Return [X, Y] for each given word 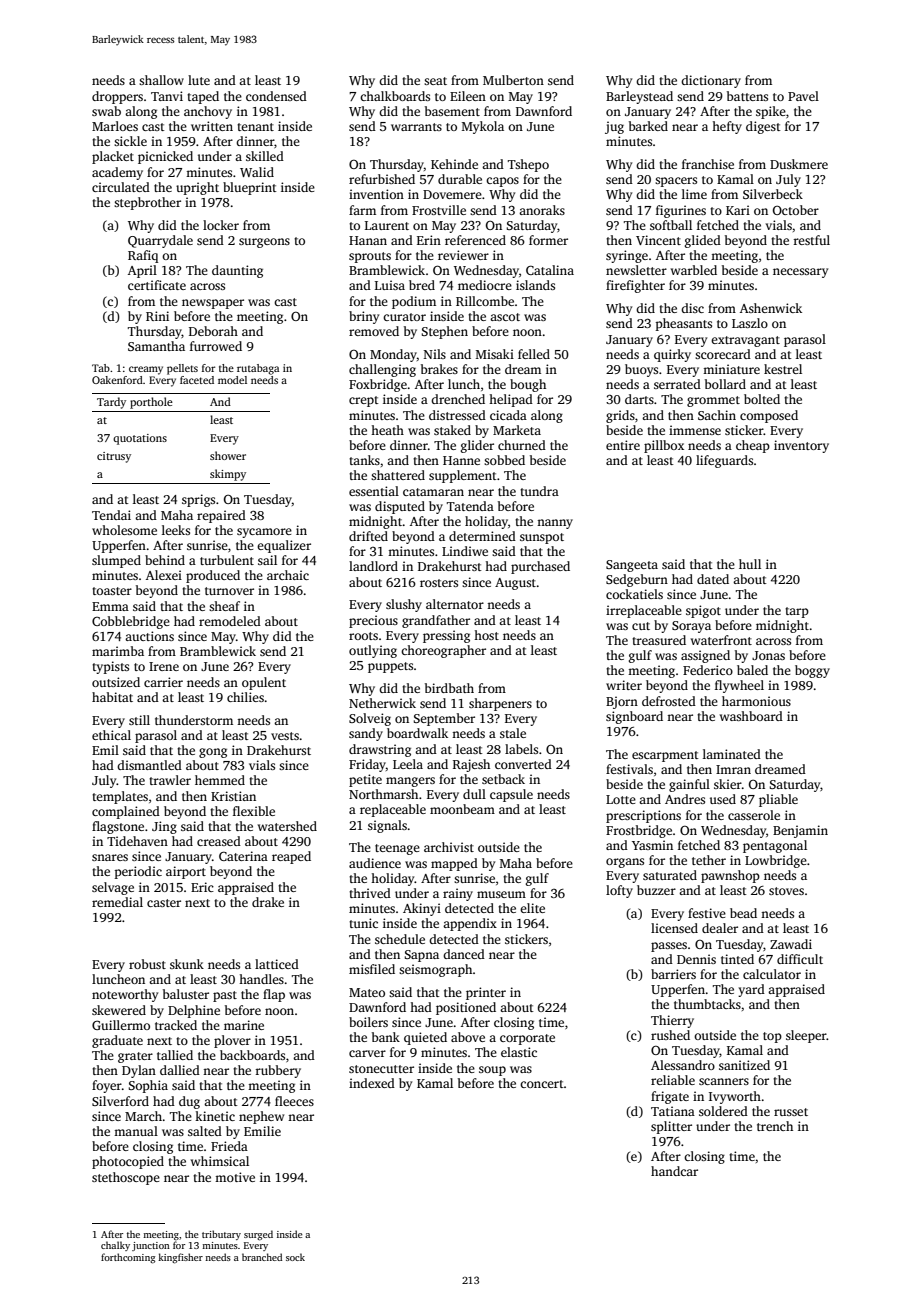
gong [213, 753]
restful [811, 240]
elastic [519, 1052]
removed [374, 331]
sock [295, 1257]
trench [775, 1126]
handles [261, 979]
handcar [674, 1171]
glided [703, 241]
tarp [797, 612]
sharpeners [500, 704]
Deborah [213, 331]
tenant [255, 127]
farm [362, 210]
